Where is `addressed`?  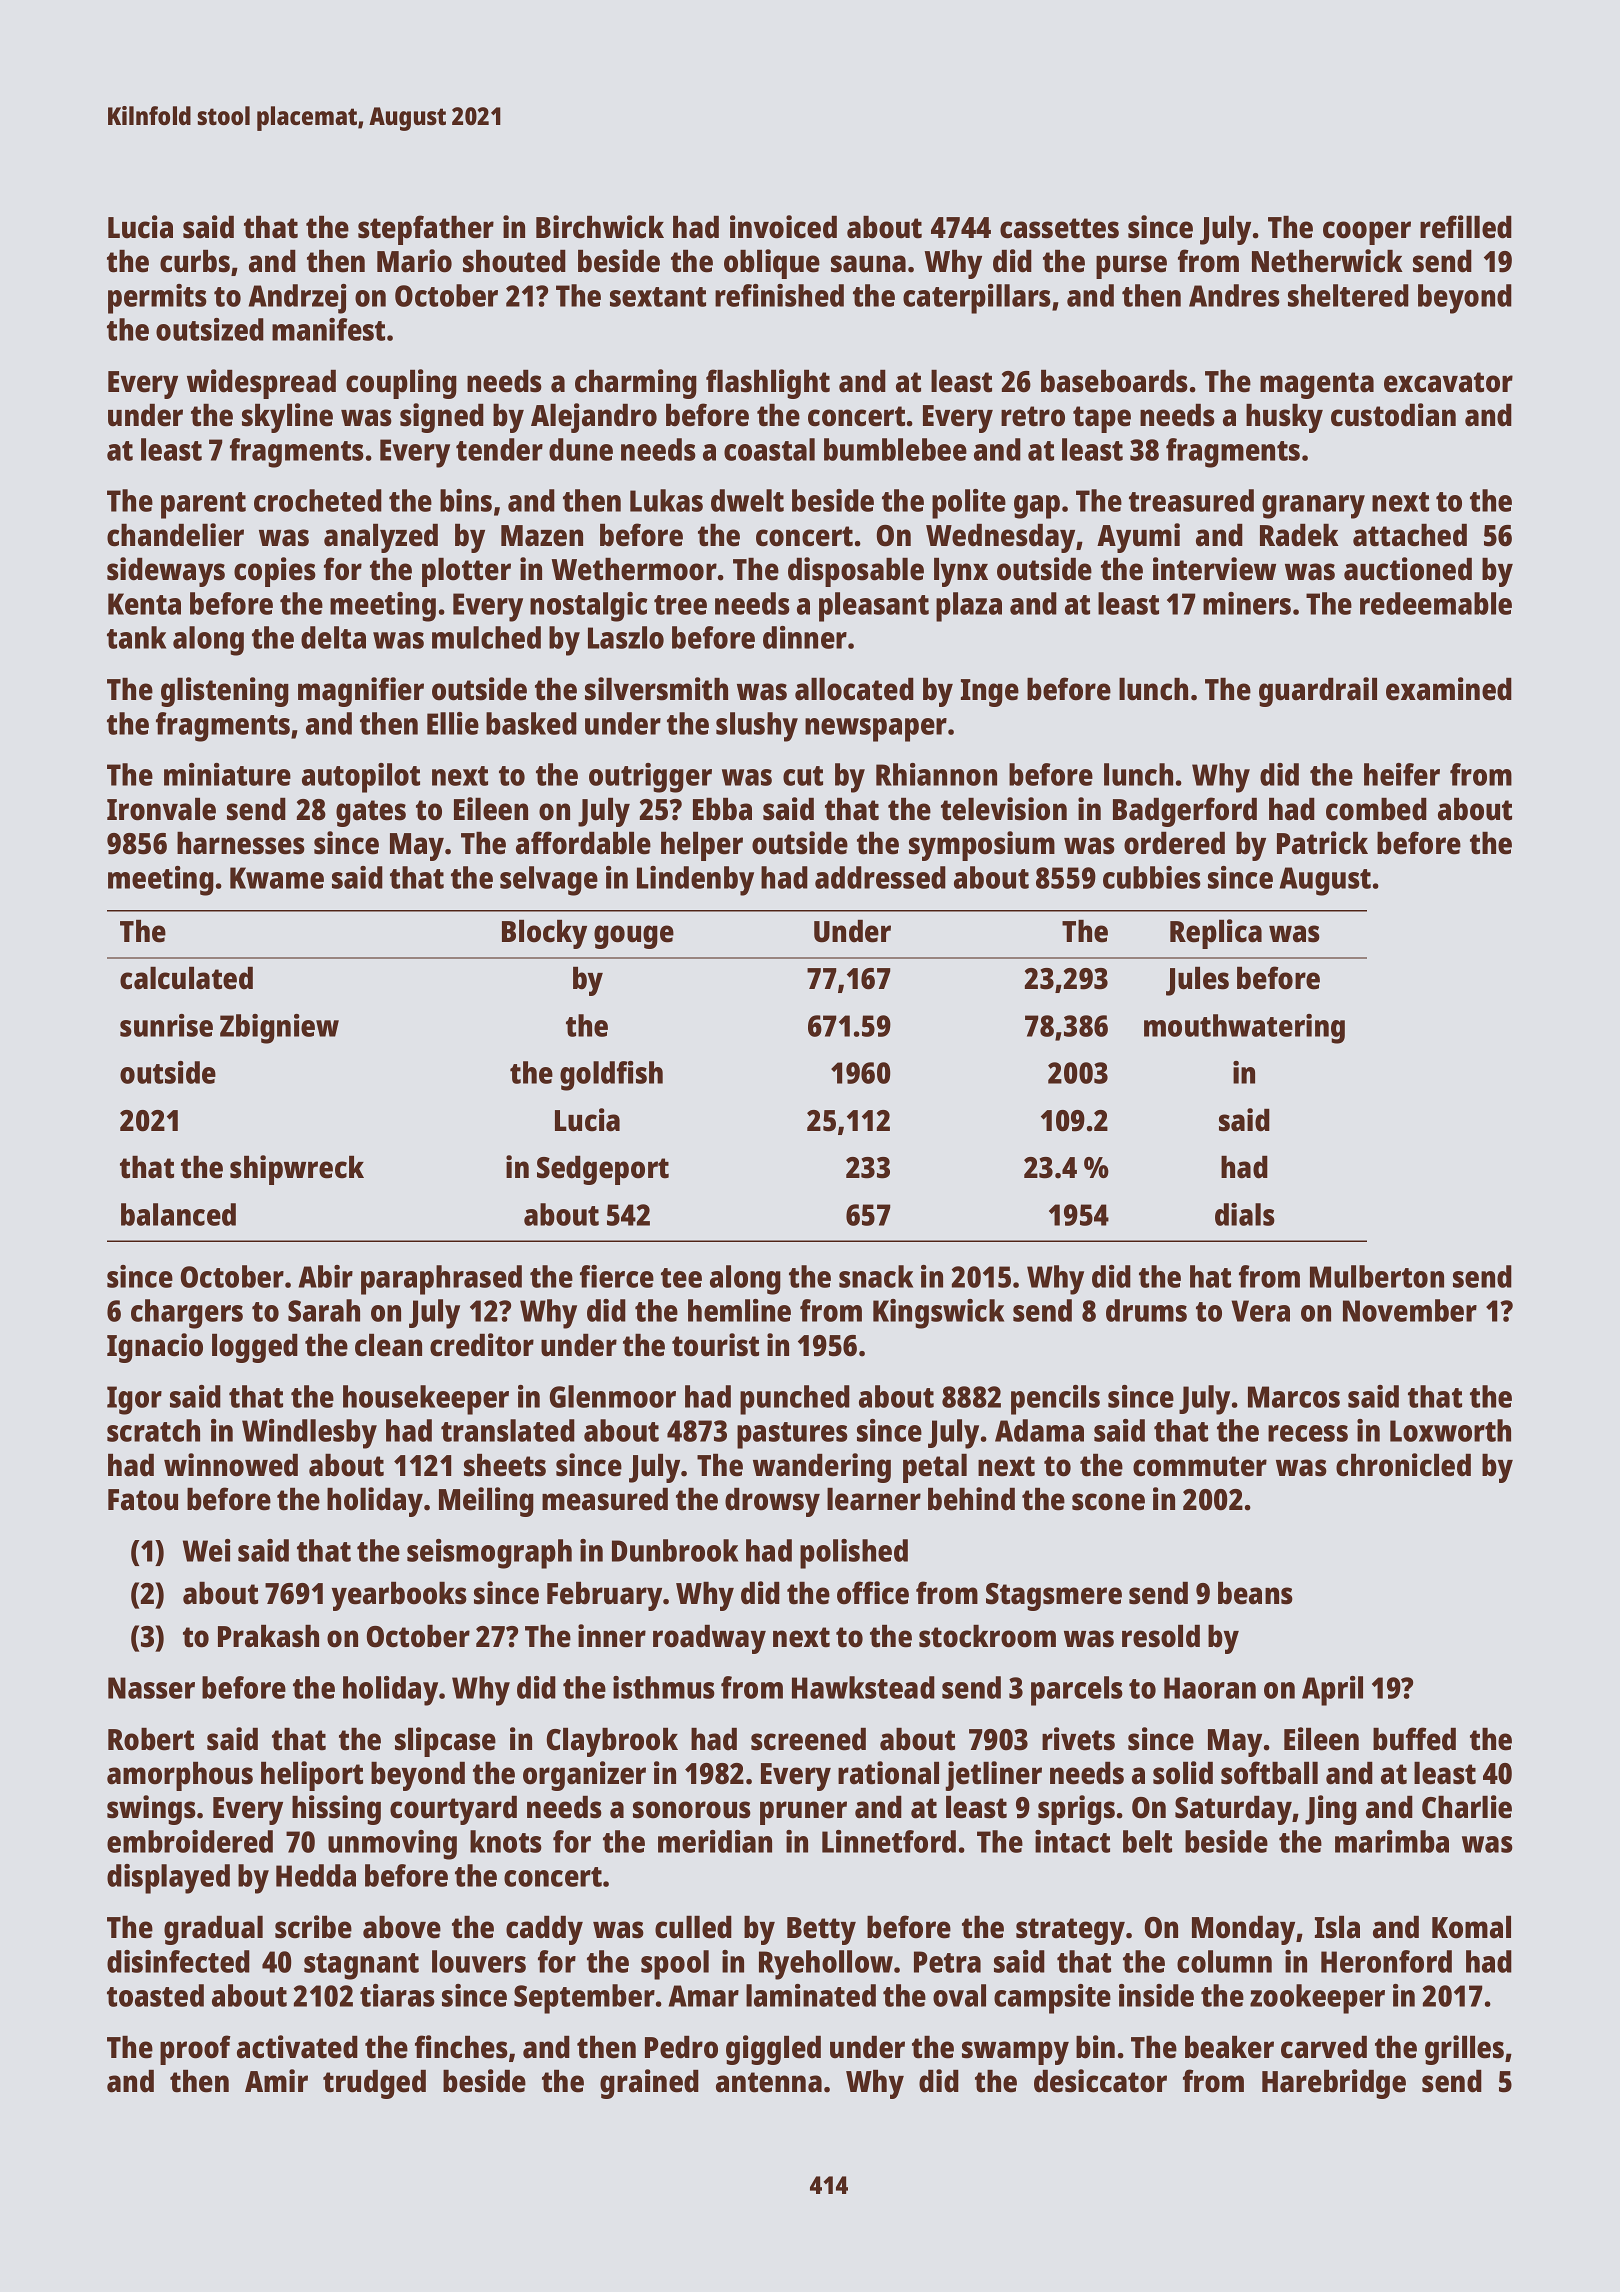 addressed is located at coordinates (880, 877).
